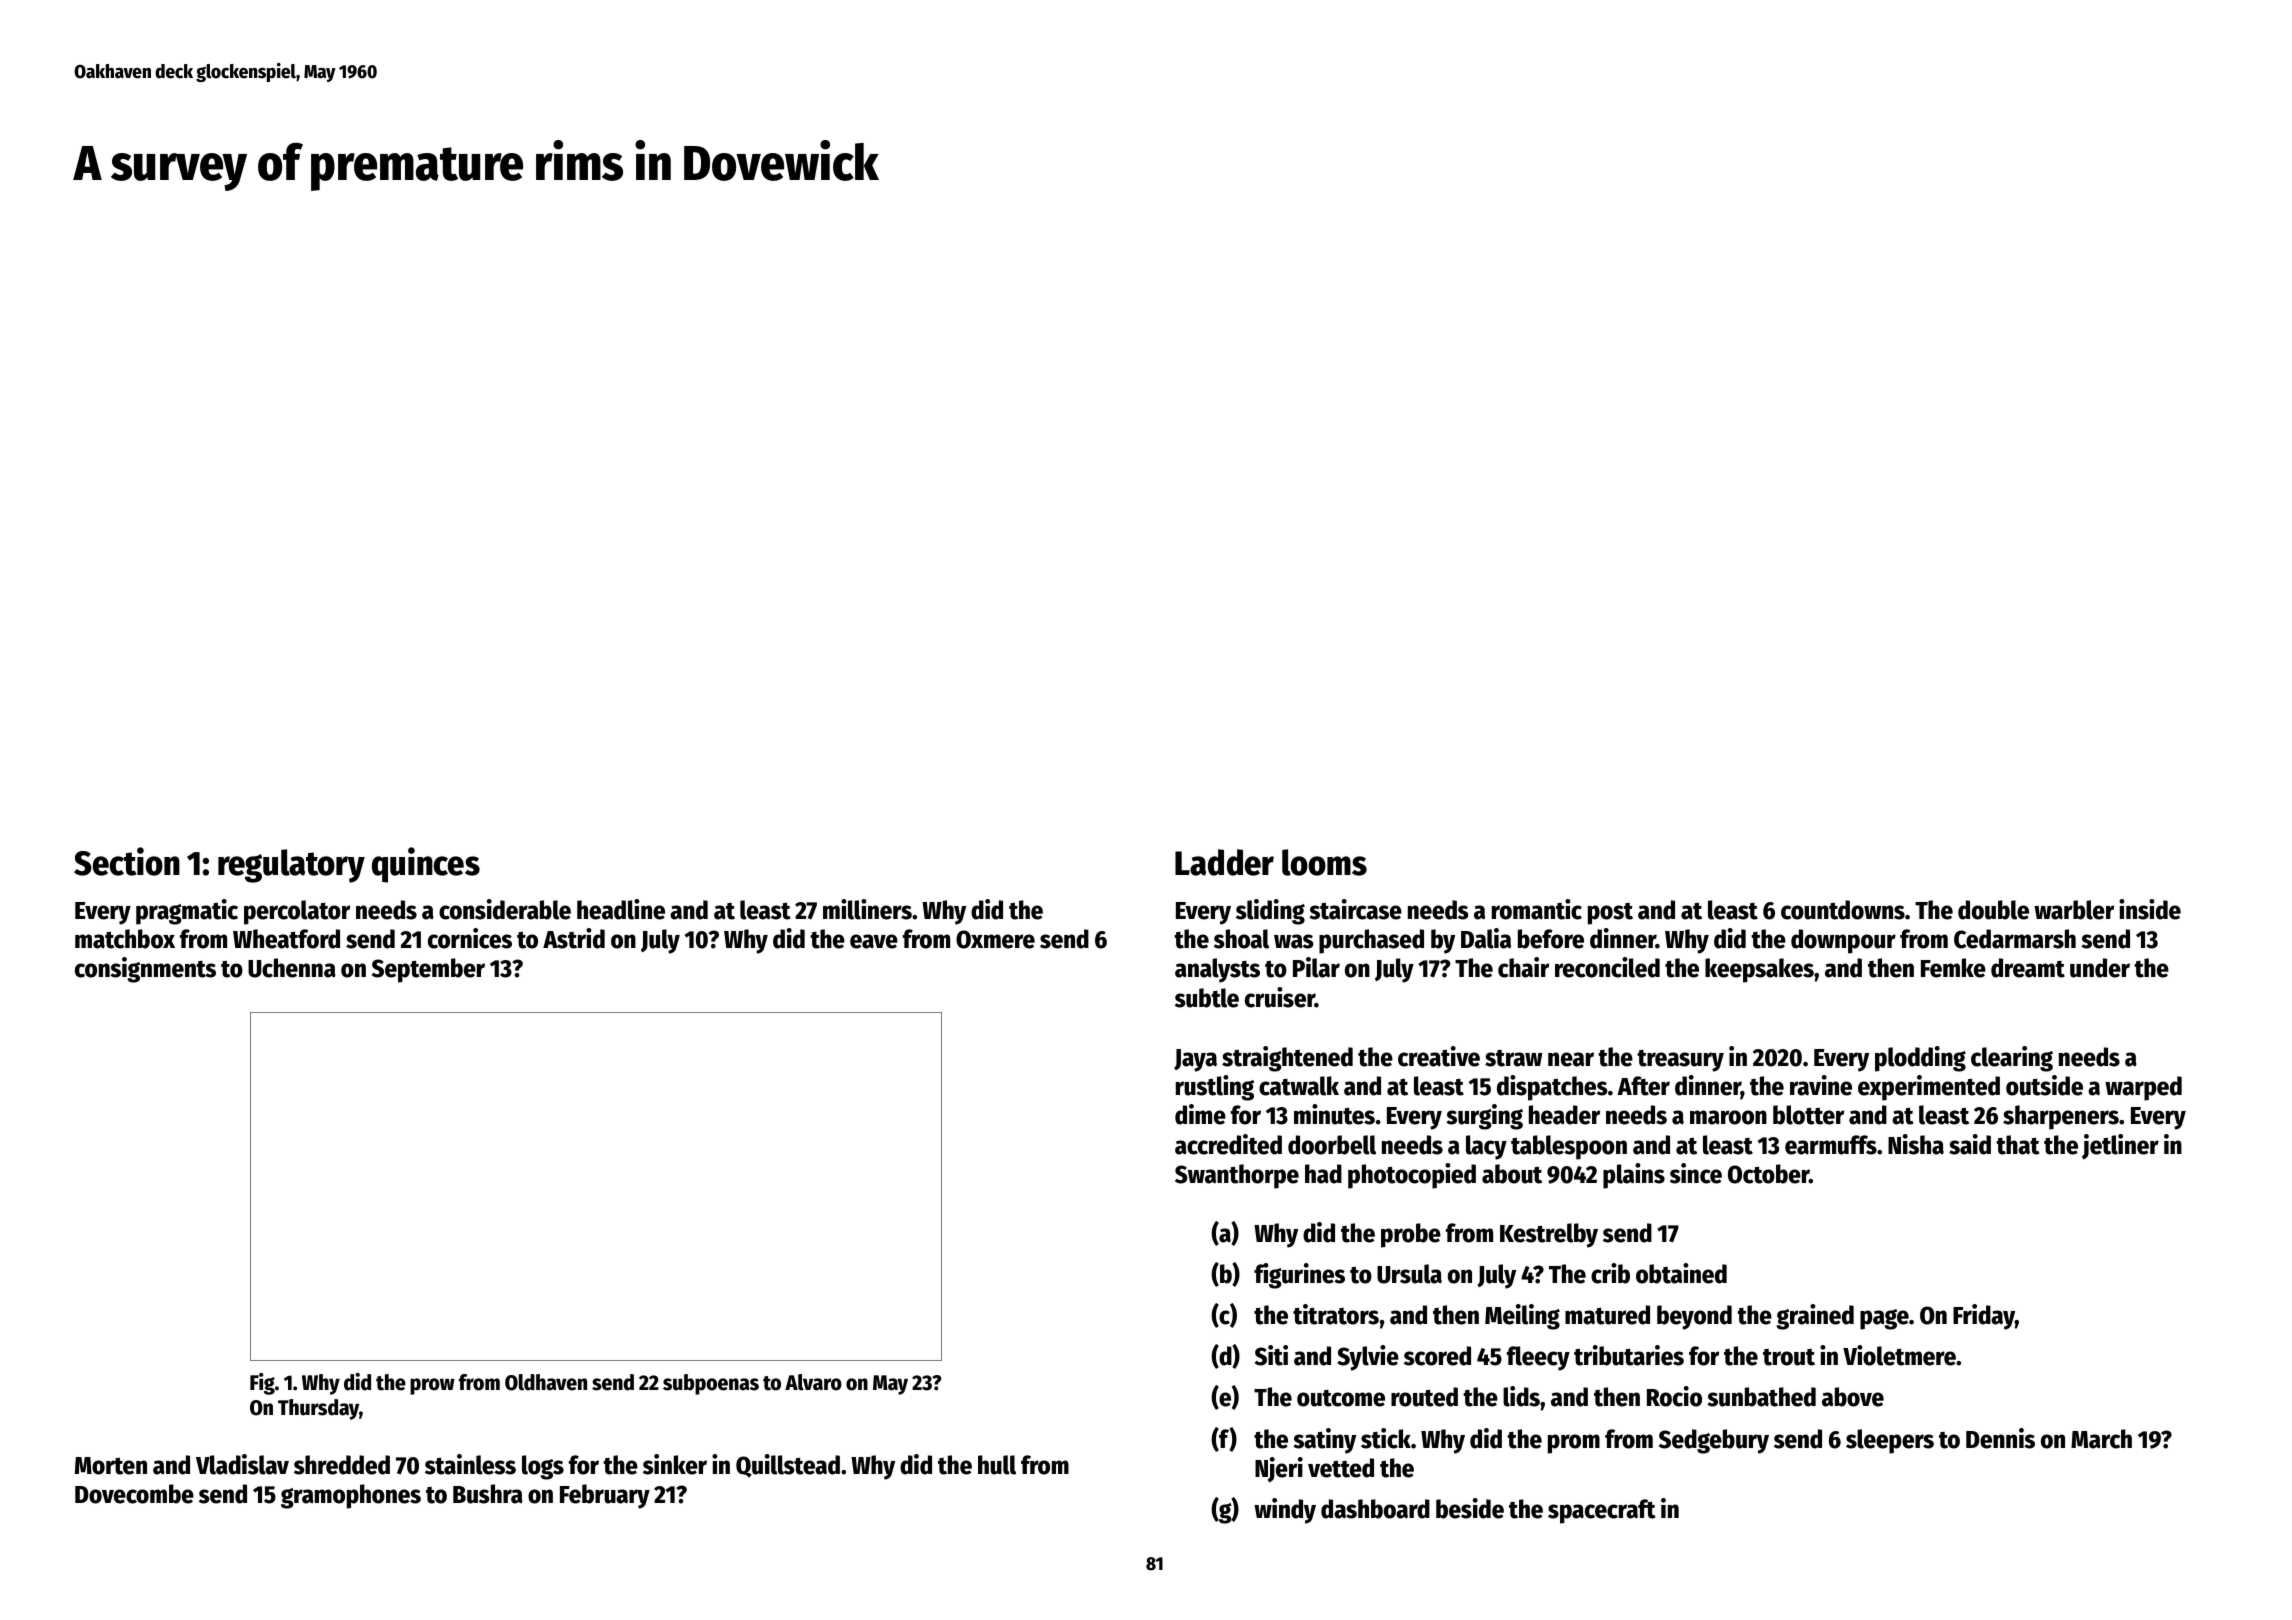 This screenshot has width=2292, height=1620. What do you see at coordinates (1237, 1176) in the screenshot?
I see `Swanthorpe` at bounding box center [1237, 1176].
